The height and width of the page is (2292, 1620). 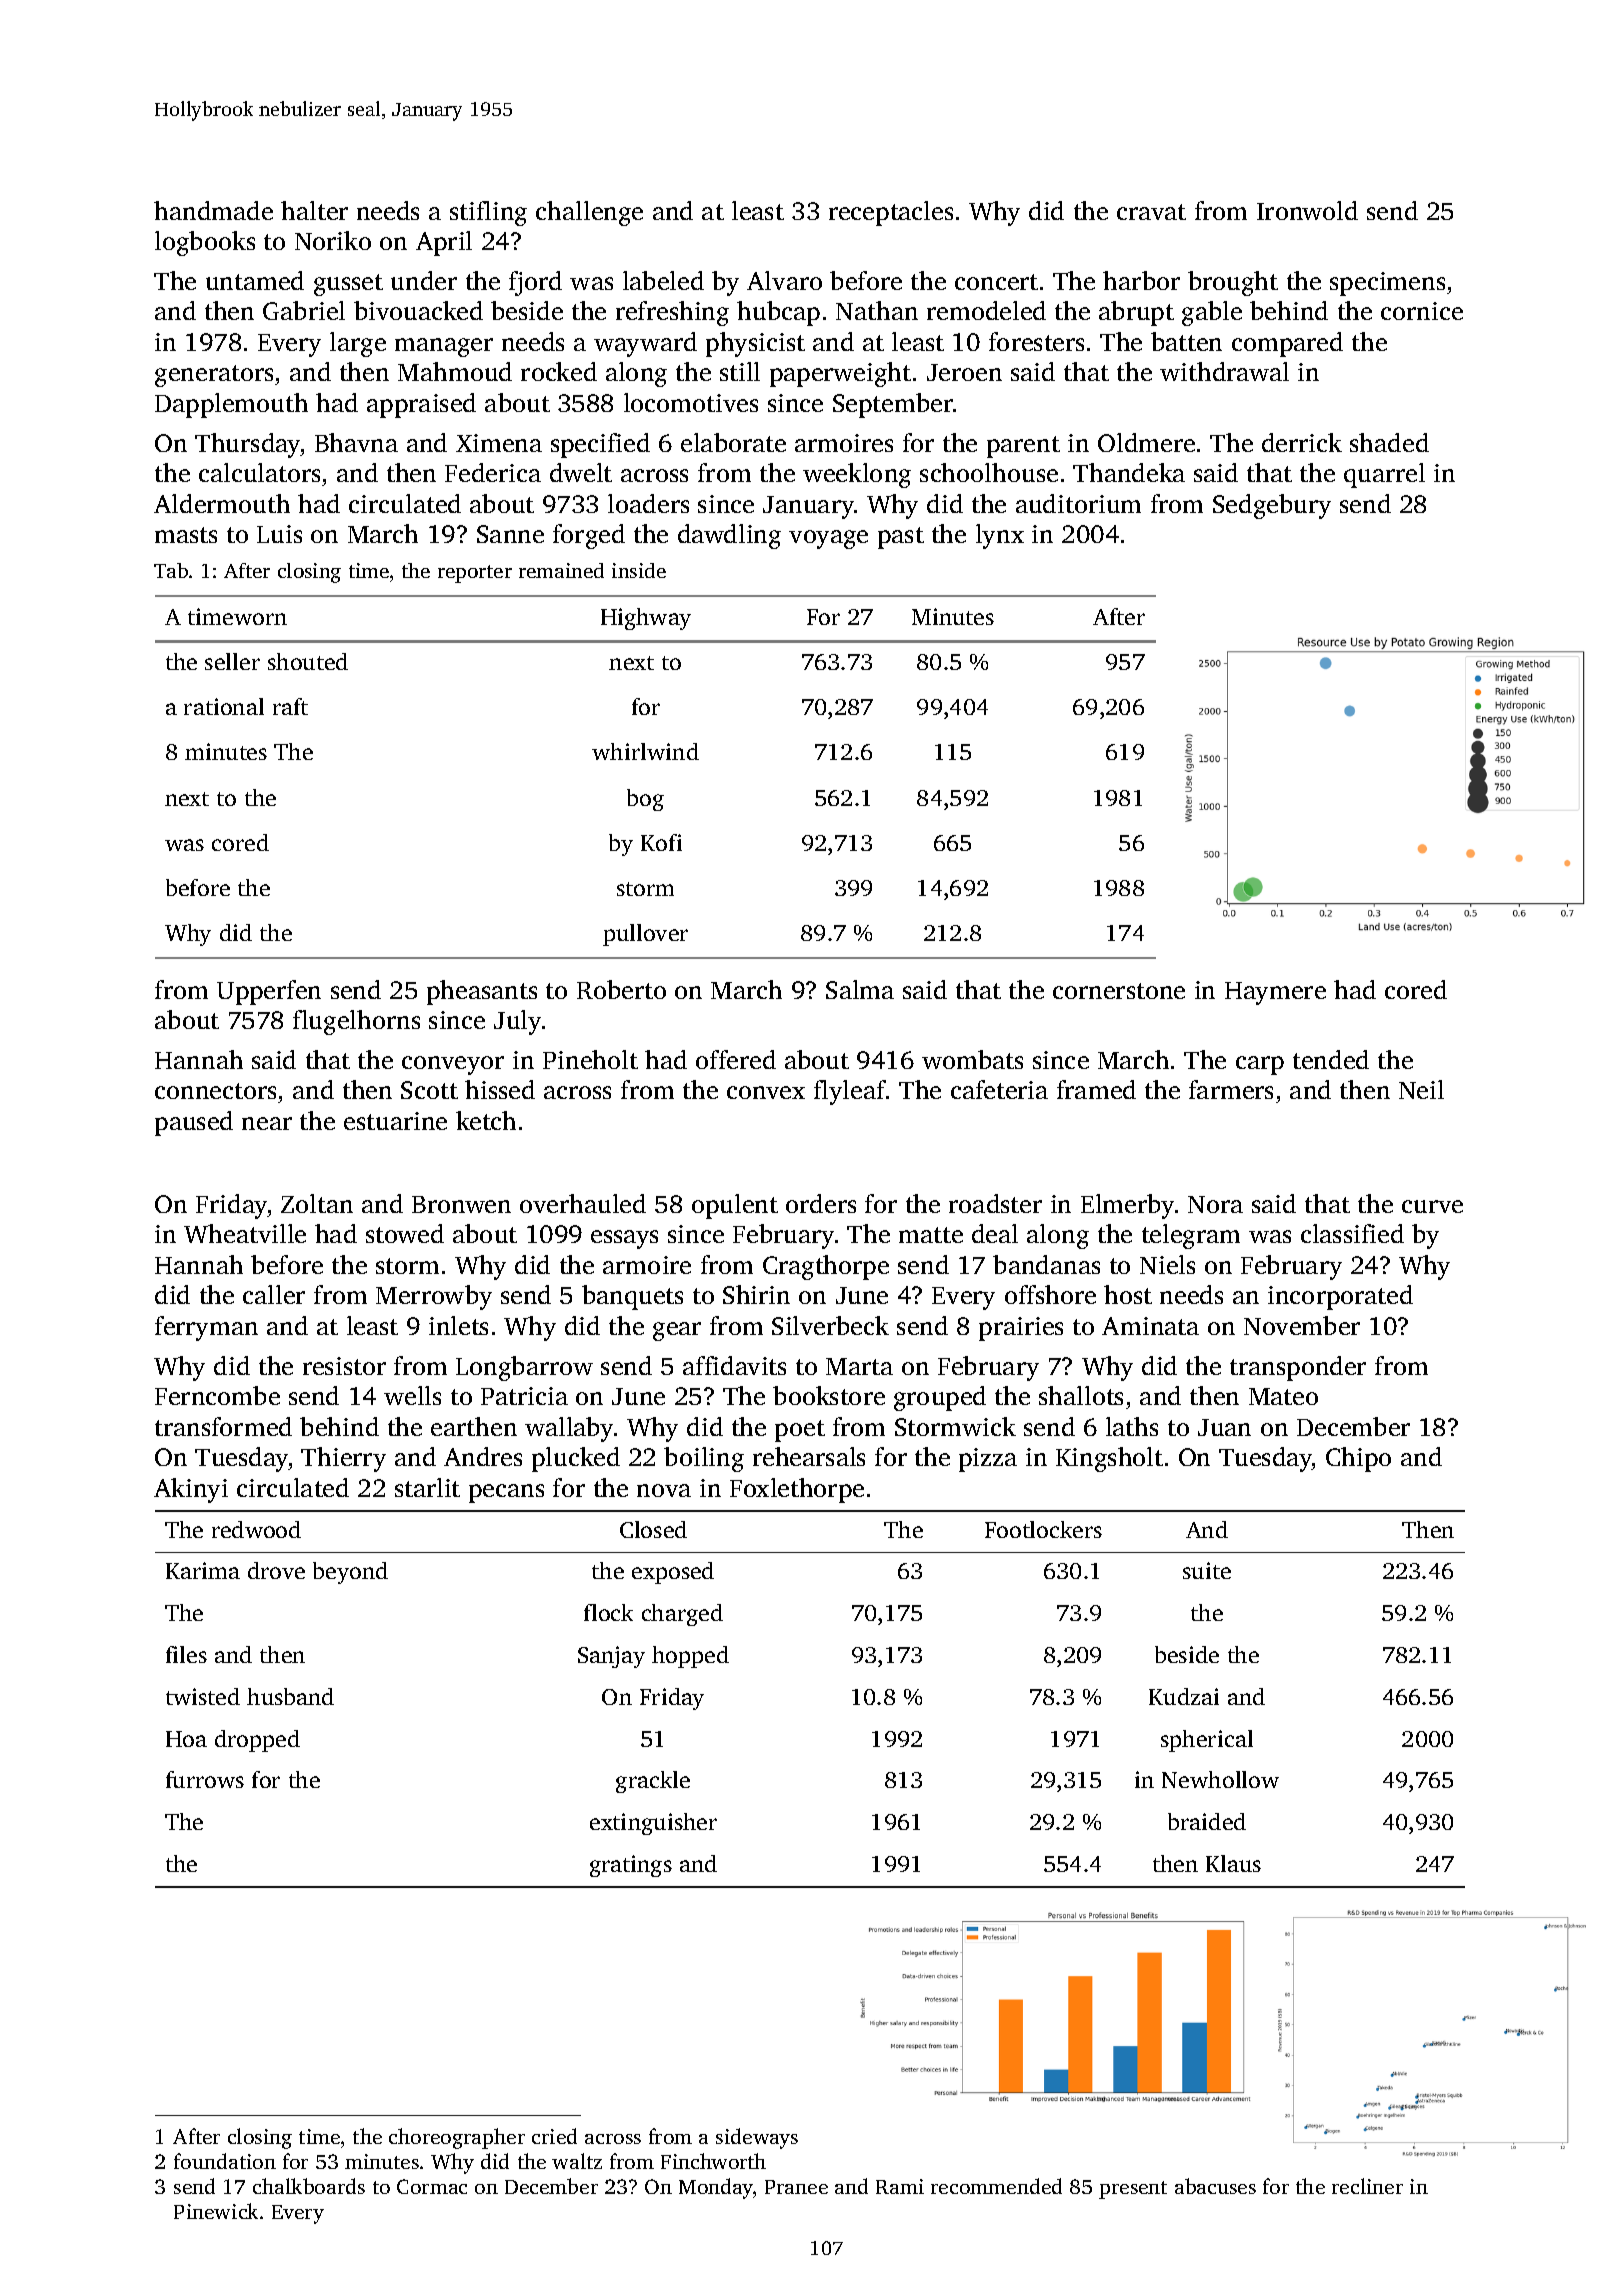 I want to click on tended, so click(x=1331, y=1059).
